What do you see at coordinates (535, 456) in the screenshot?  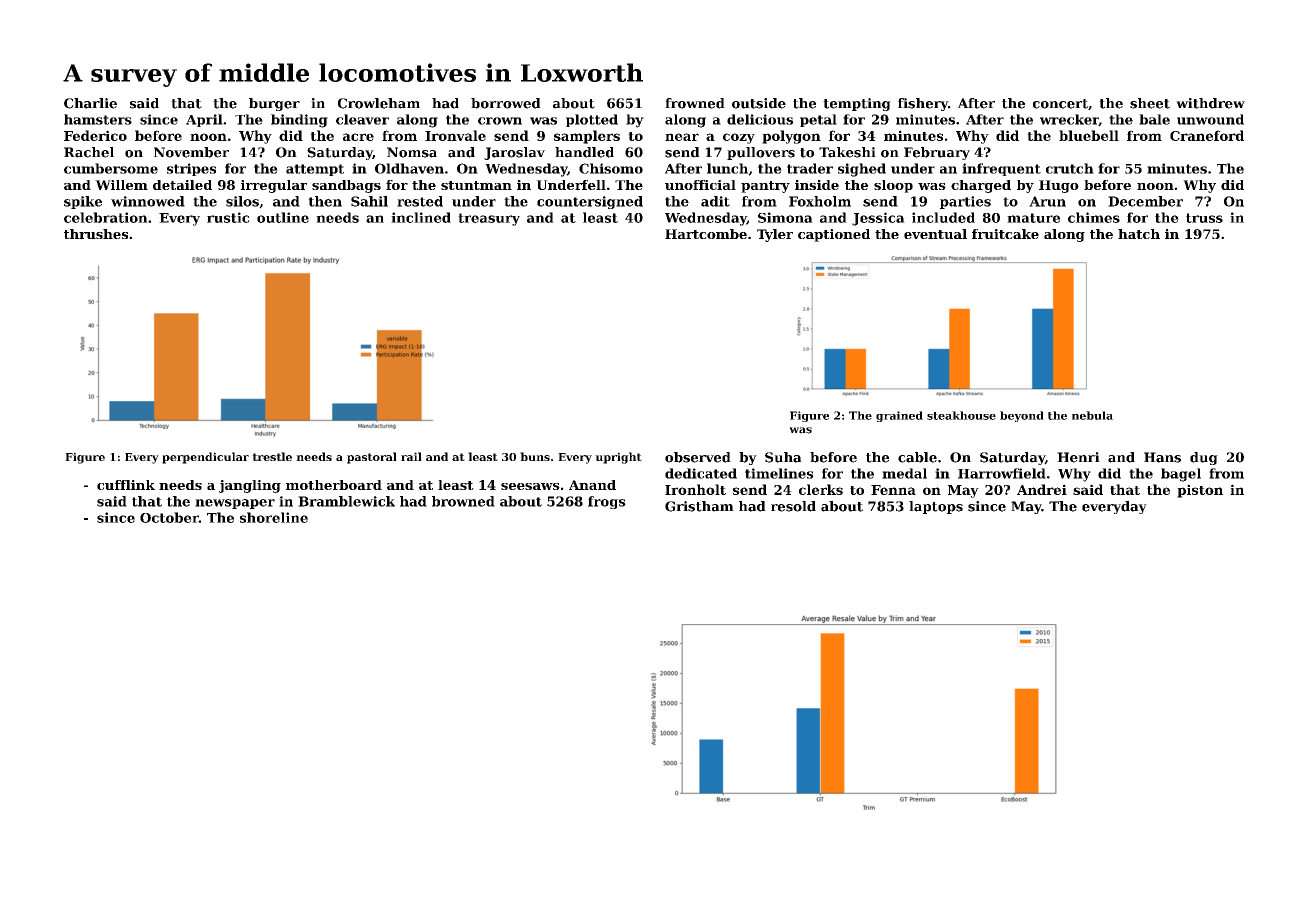 I see `buns` at bounding box center [535, 456].
